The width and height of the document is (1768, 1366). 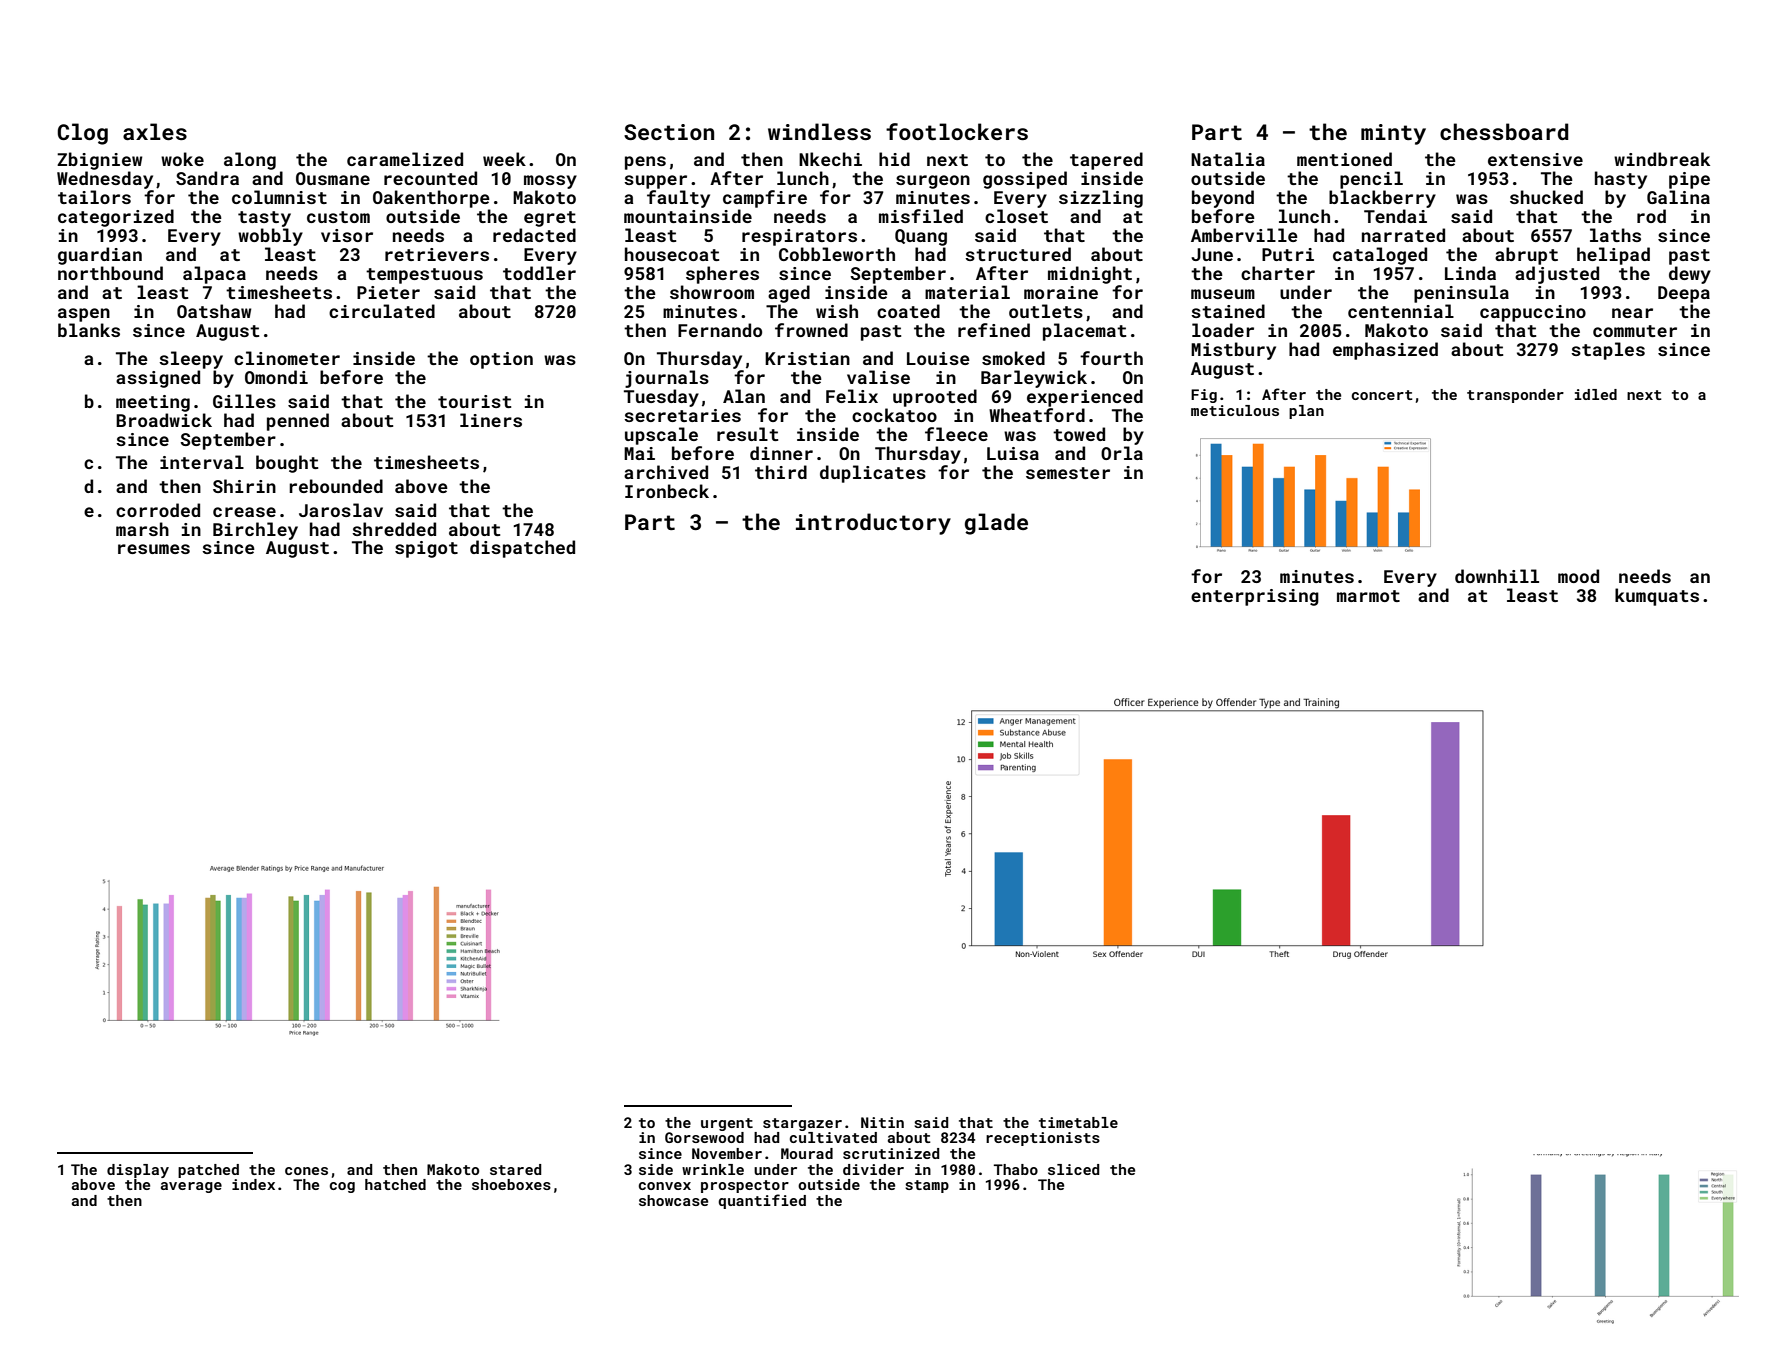 I want to click on minty, so click(x=1393, y=134).
